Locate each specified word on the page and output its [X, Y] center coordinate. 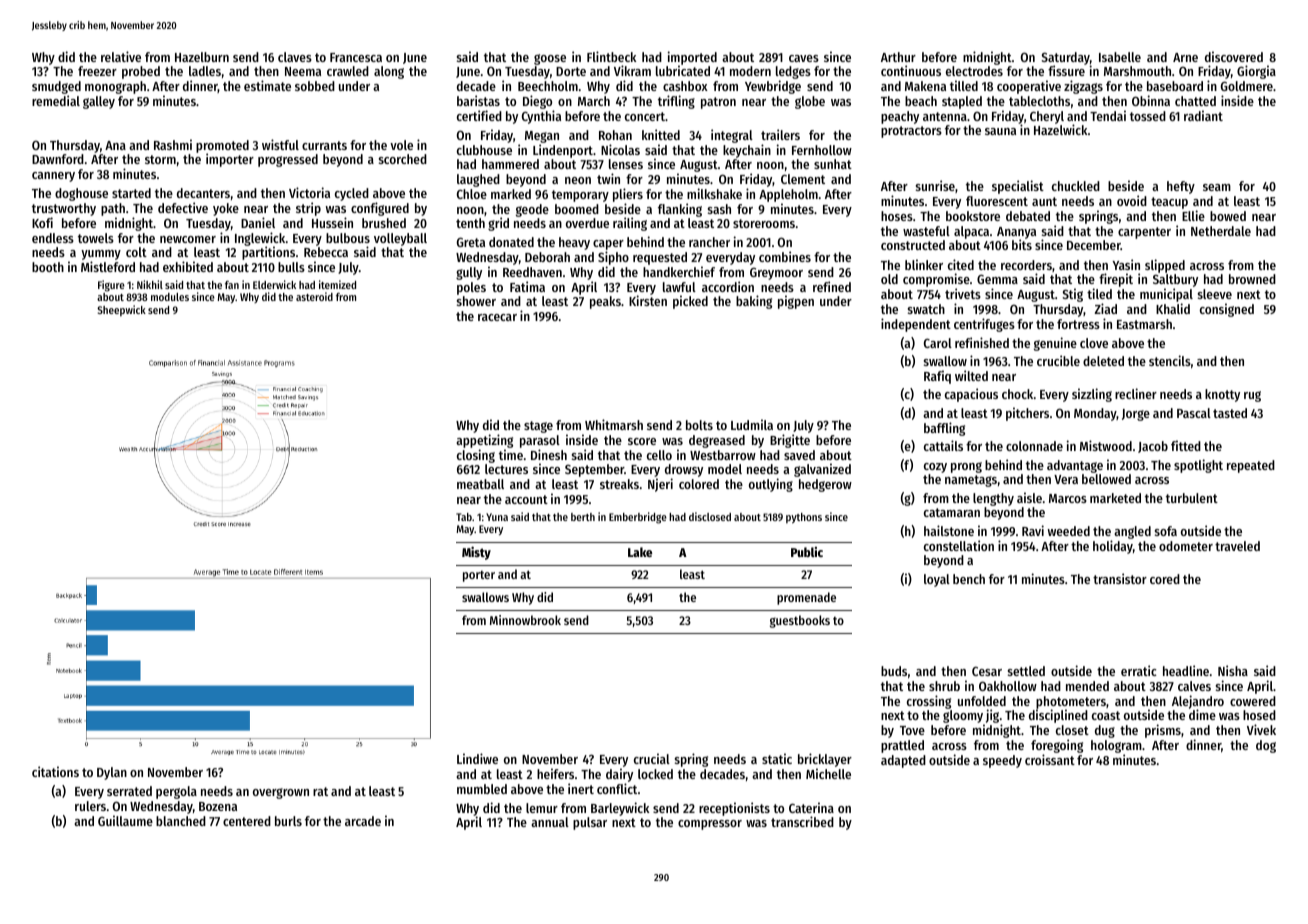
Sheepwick [121, 311]
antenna [945, 116]
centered [247, 821]
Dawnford [58, 159]
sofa [1166, 531]
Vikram [632, 70]
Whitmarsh [614, 424]
